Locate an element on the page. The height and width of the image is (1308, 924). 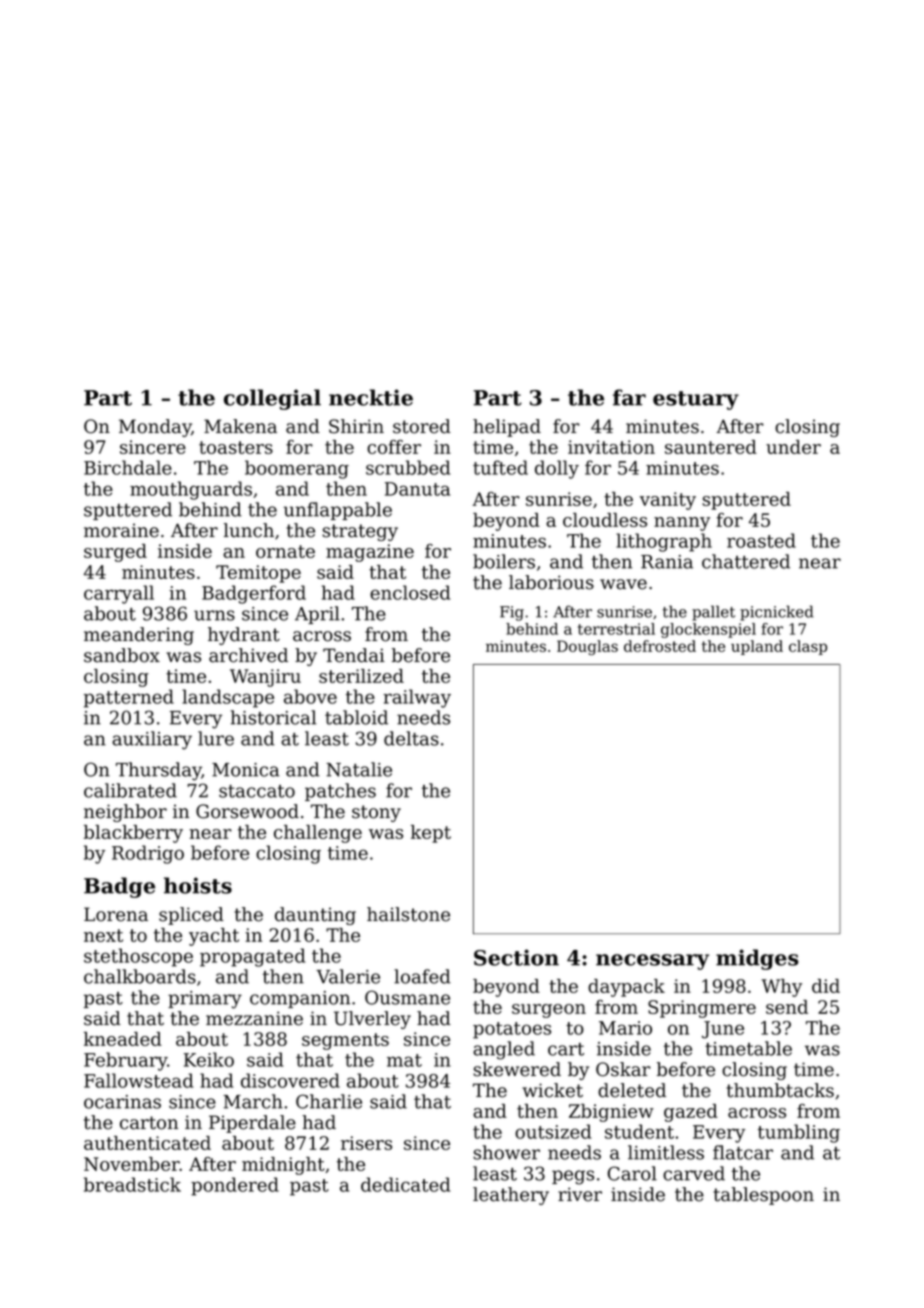
Douglas is located at coordinates (587, 647).
